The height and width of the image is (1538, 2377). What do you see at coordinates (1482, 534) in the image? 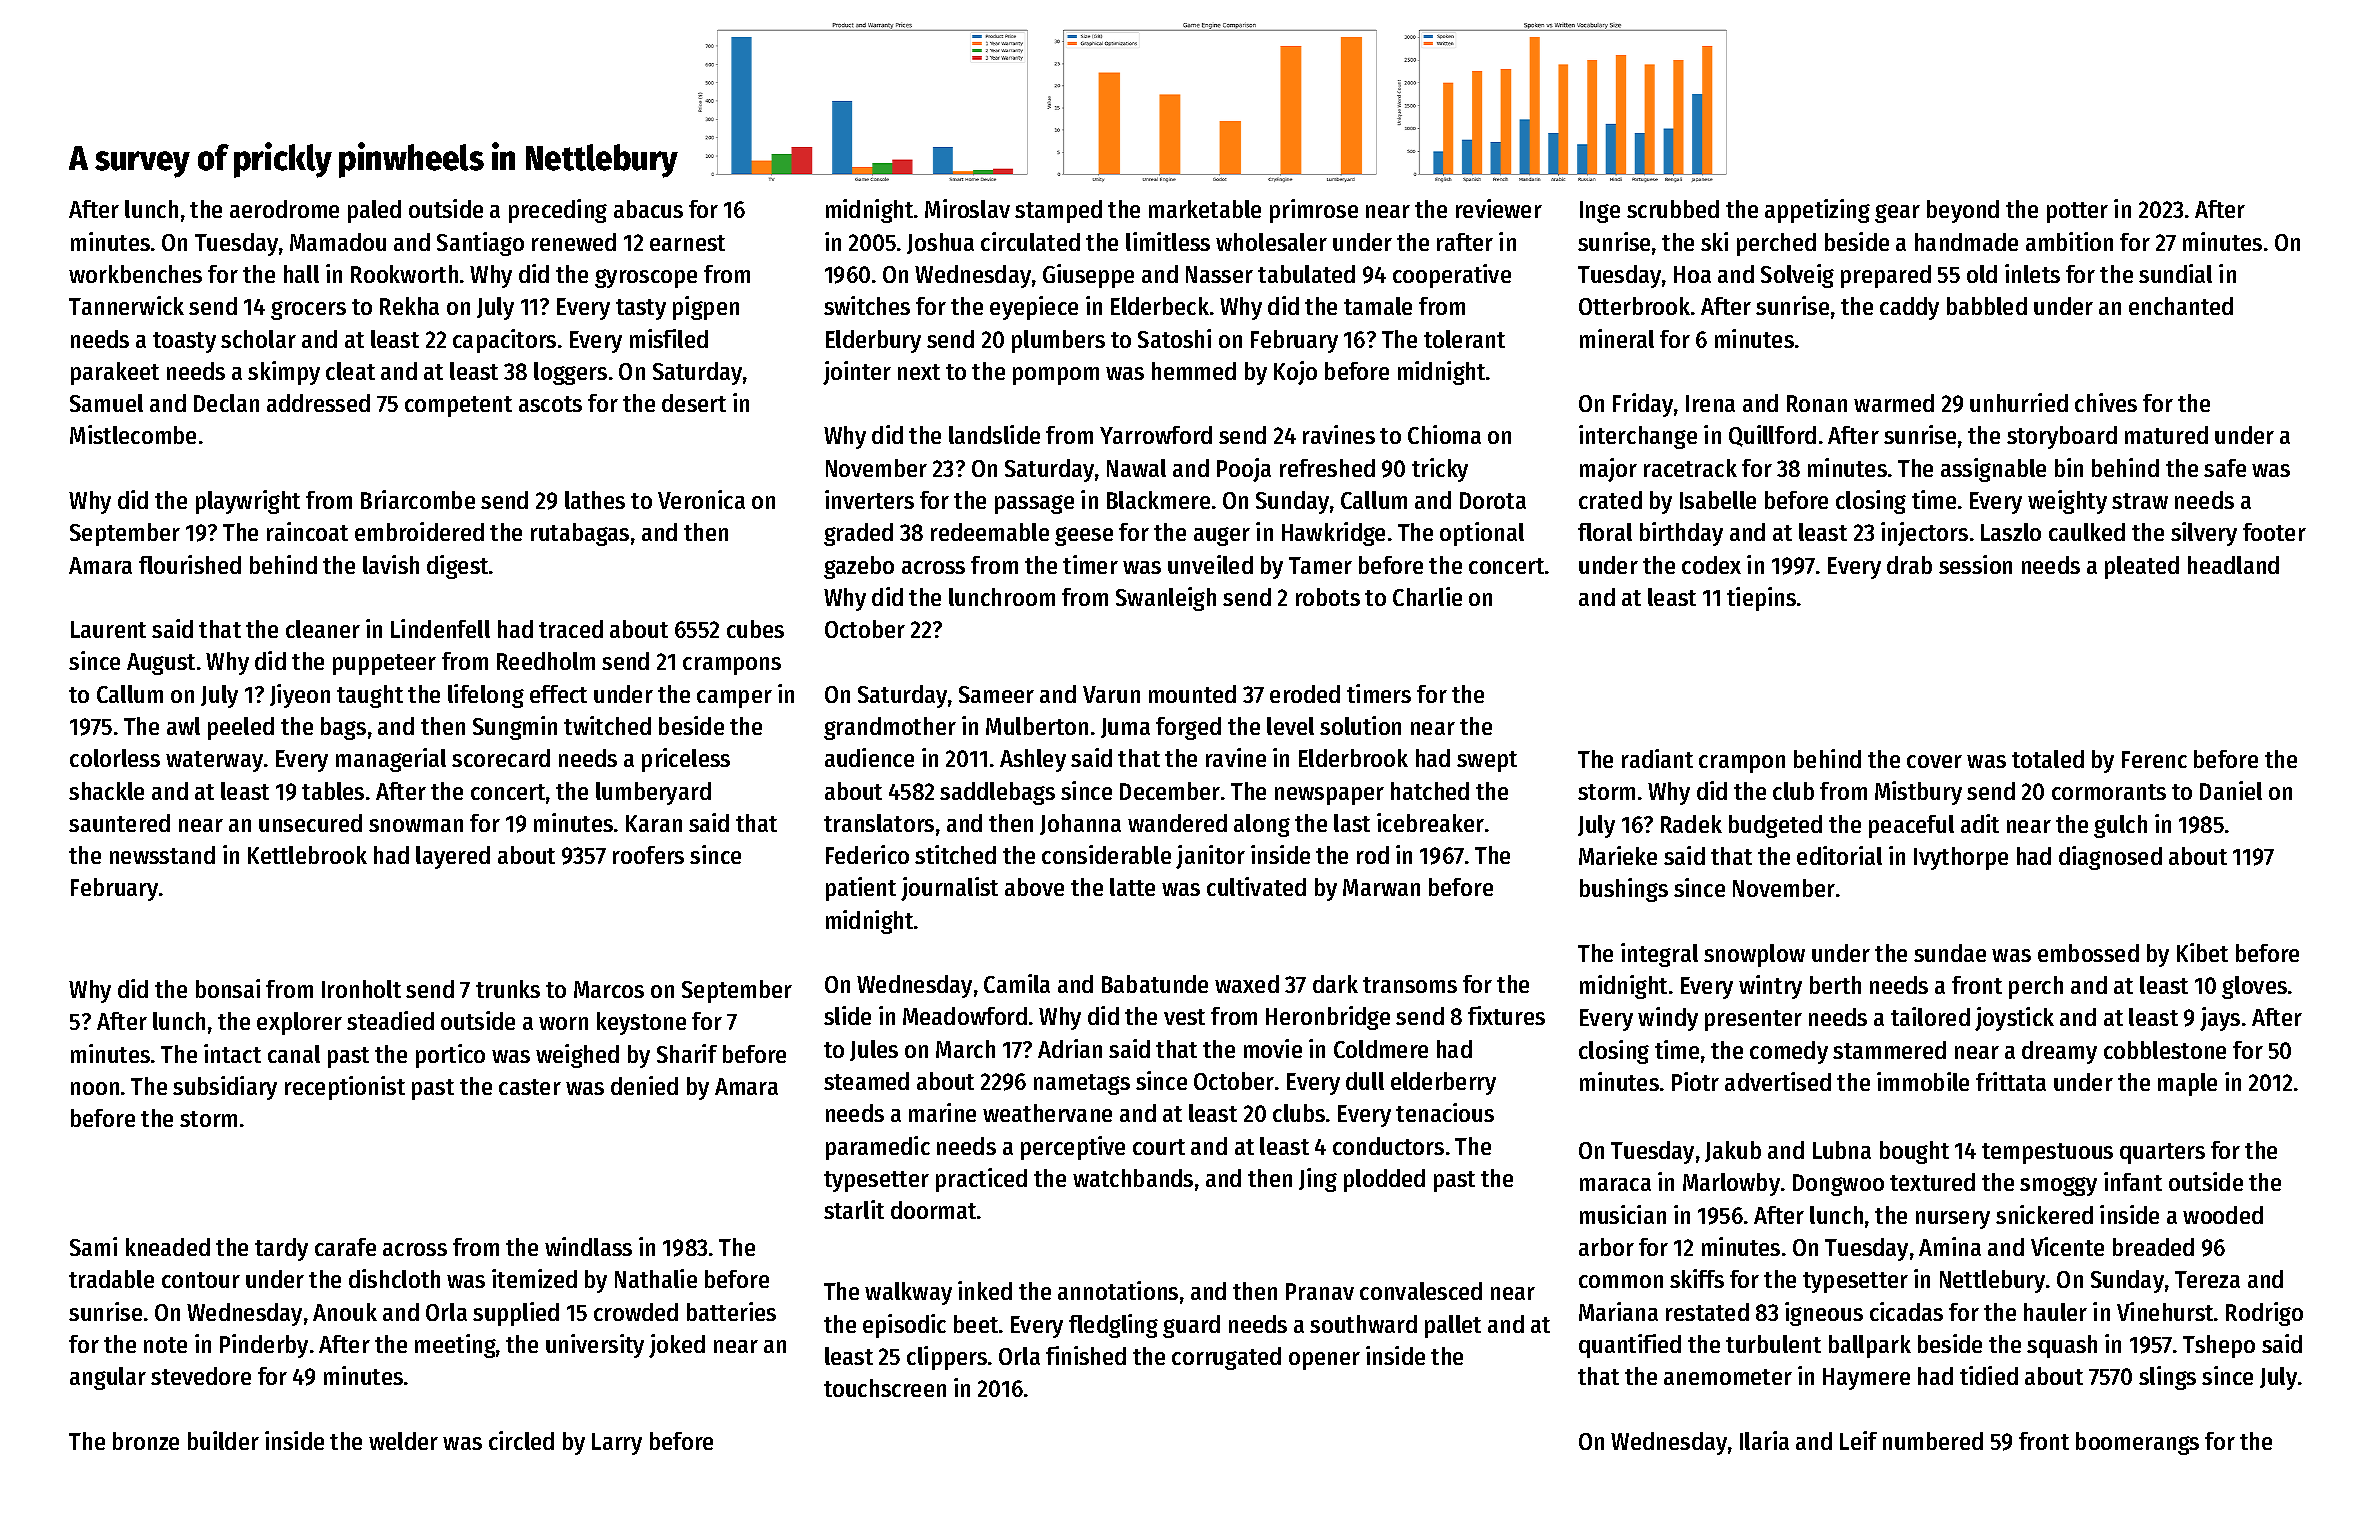
I see `optional` at bounding box center [1482, 534].
